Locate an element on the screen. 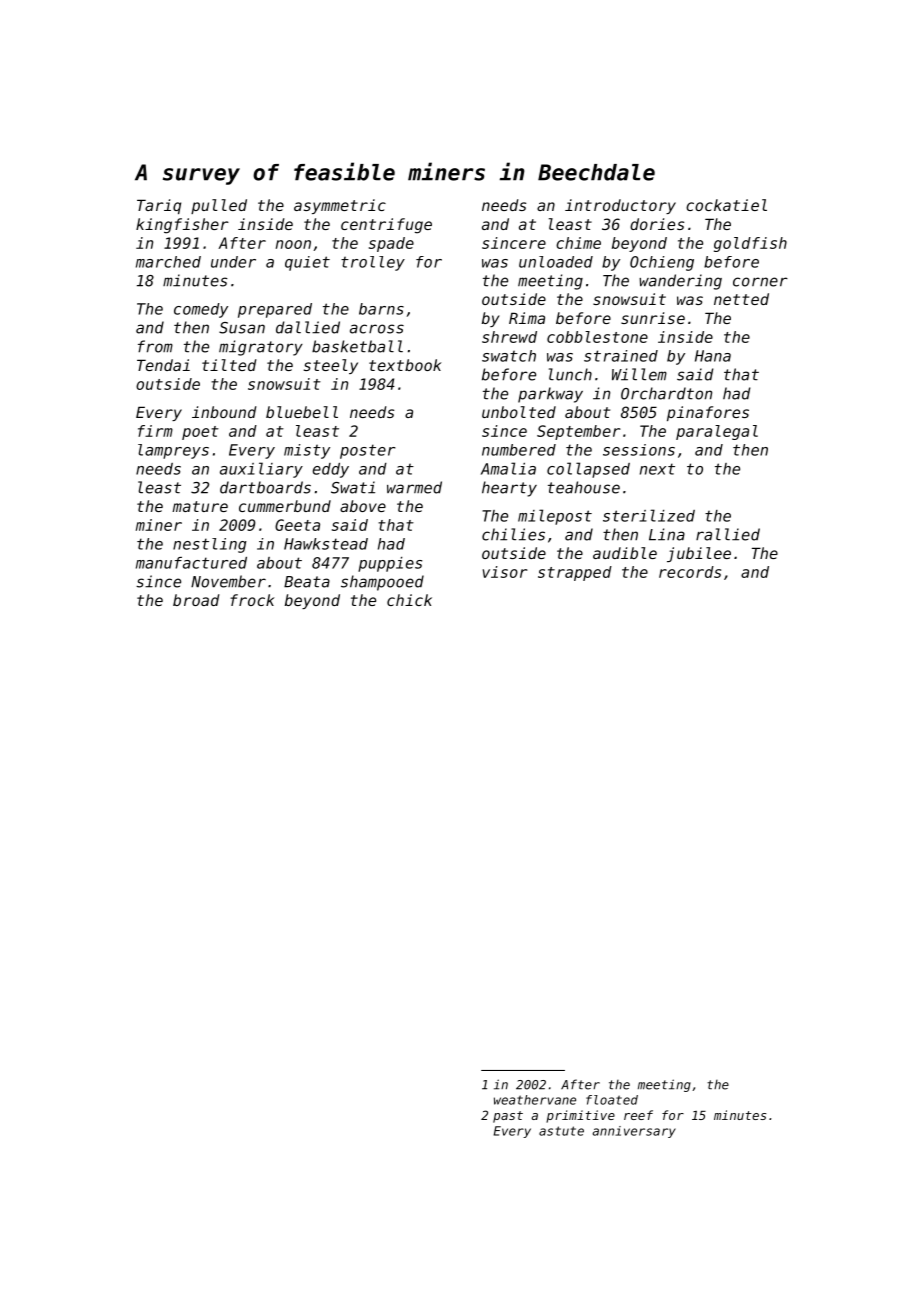  frock is located at coordinates (252, 600).
